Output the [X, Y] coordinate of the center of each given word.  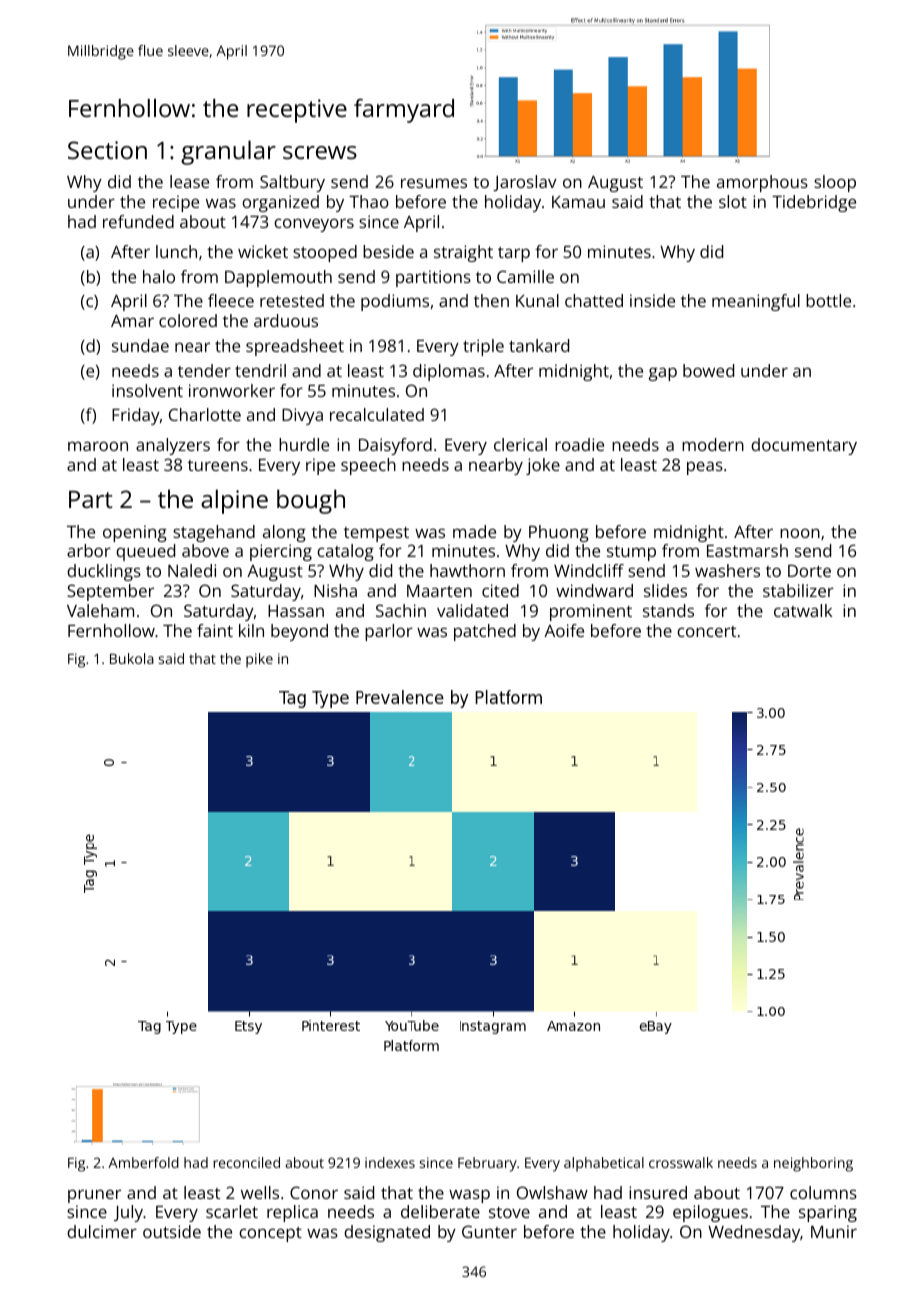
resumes [434, 183]
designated [387, 1233]
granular [228, 152]
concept [270, 1234]
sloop [835, 183]
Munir [834, 1231]
